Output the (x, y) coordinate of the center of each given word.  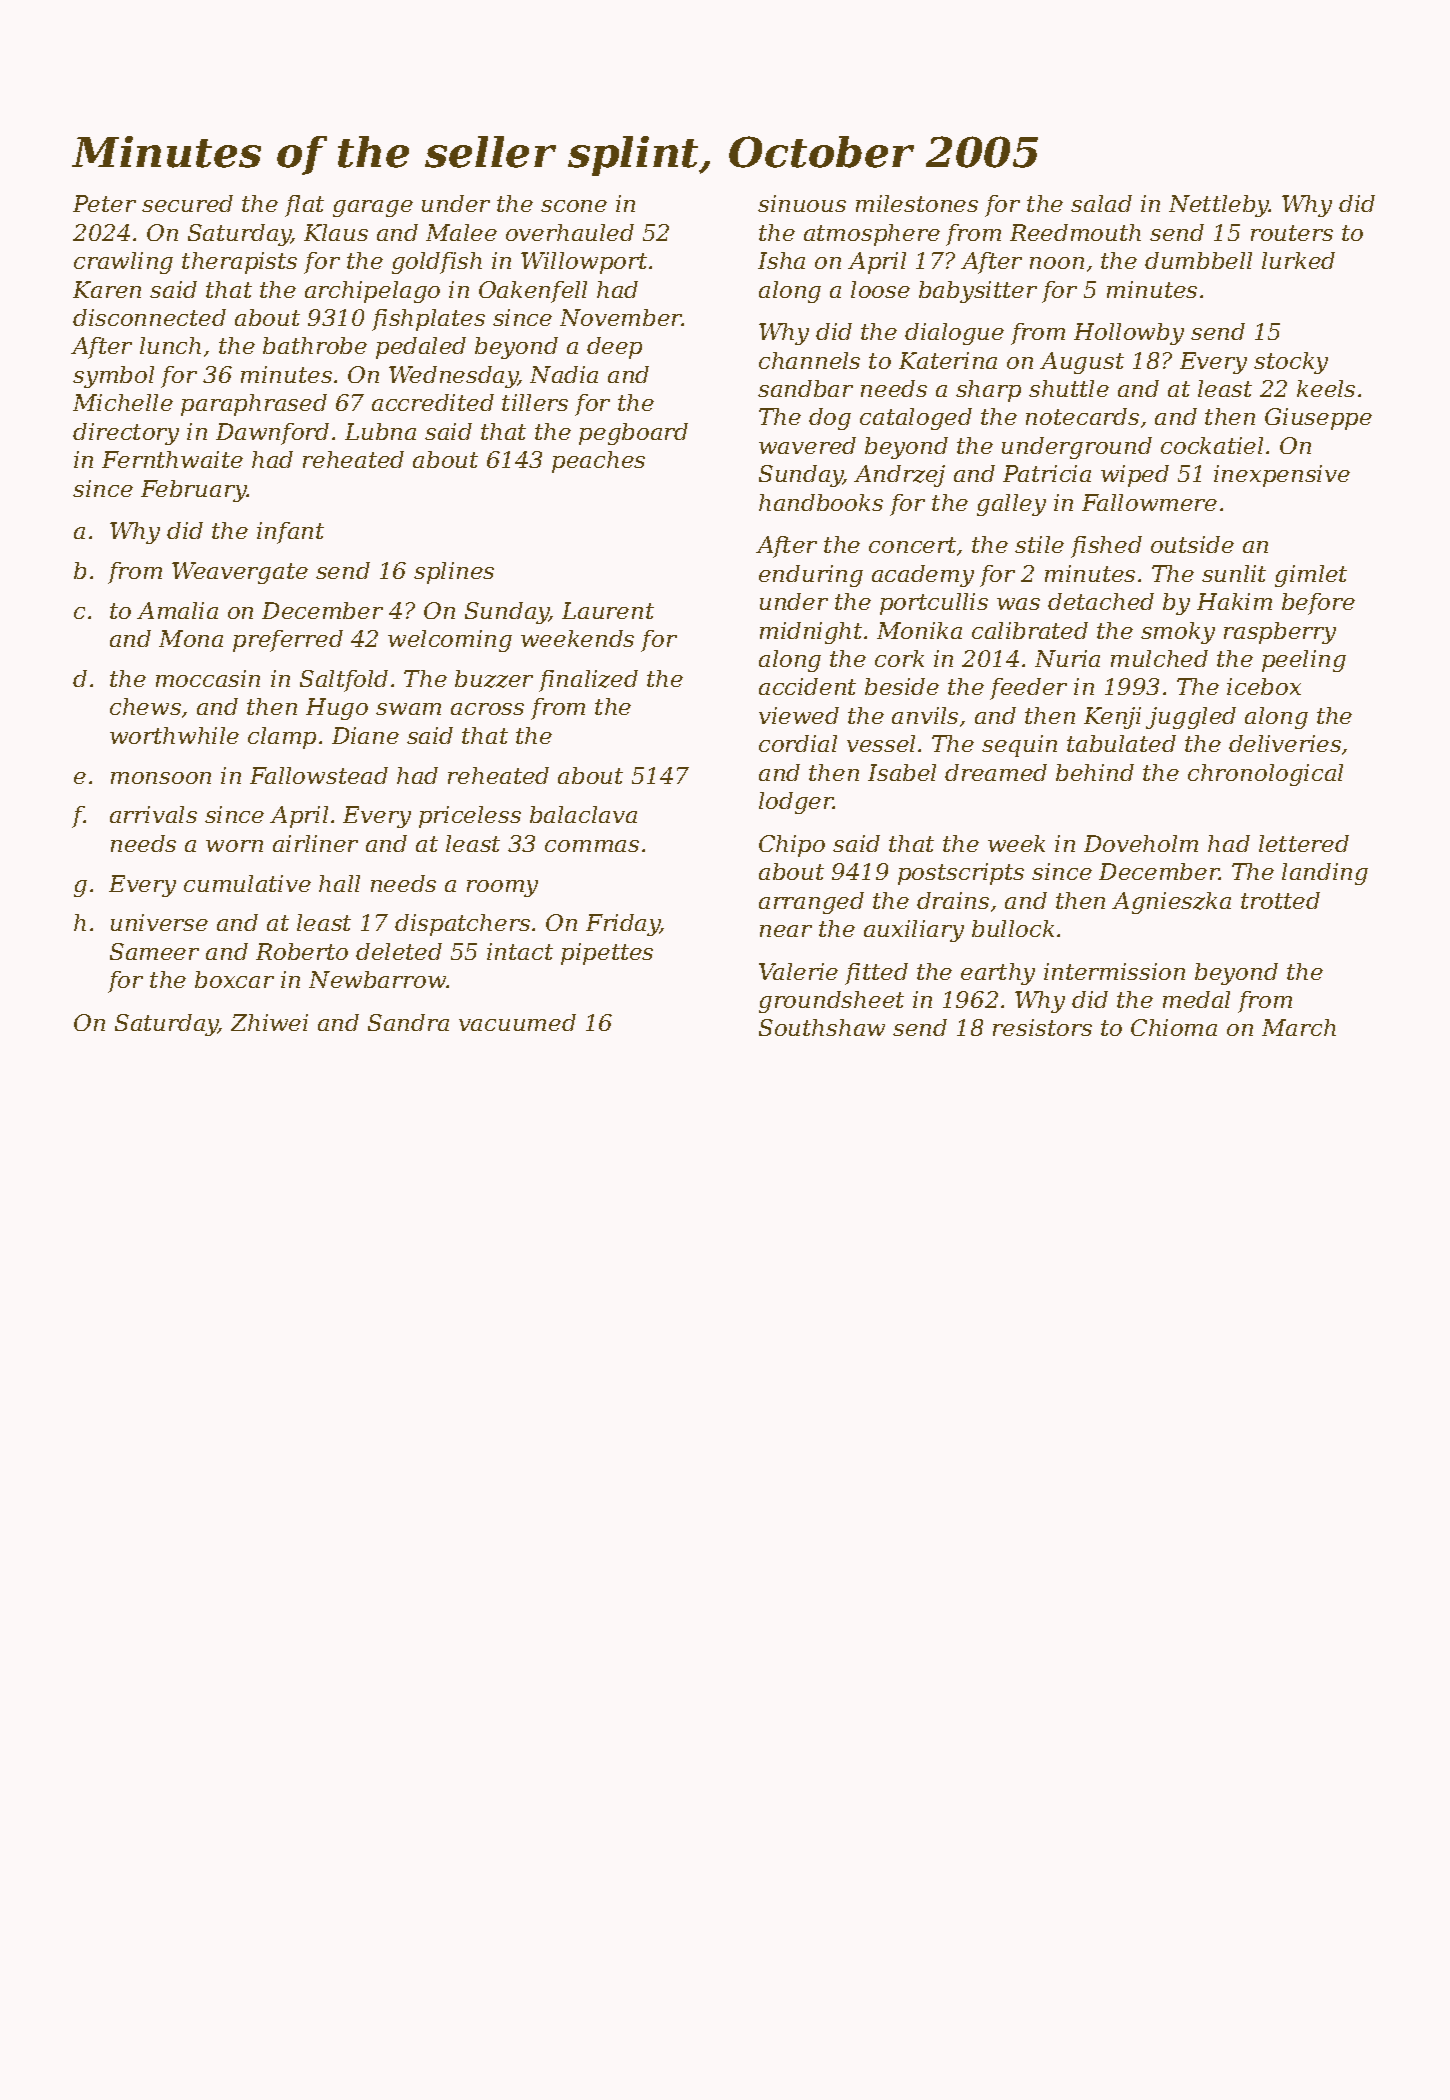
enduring (811, 576)
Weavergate (240, 573)
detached (1101, 601)
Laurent (608, 610)
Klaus (336, 232)
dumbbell (1198, 260)
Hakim (1234, 601)
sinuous (802, 203)
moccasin (208, 678)
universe (159, 922)
